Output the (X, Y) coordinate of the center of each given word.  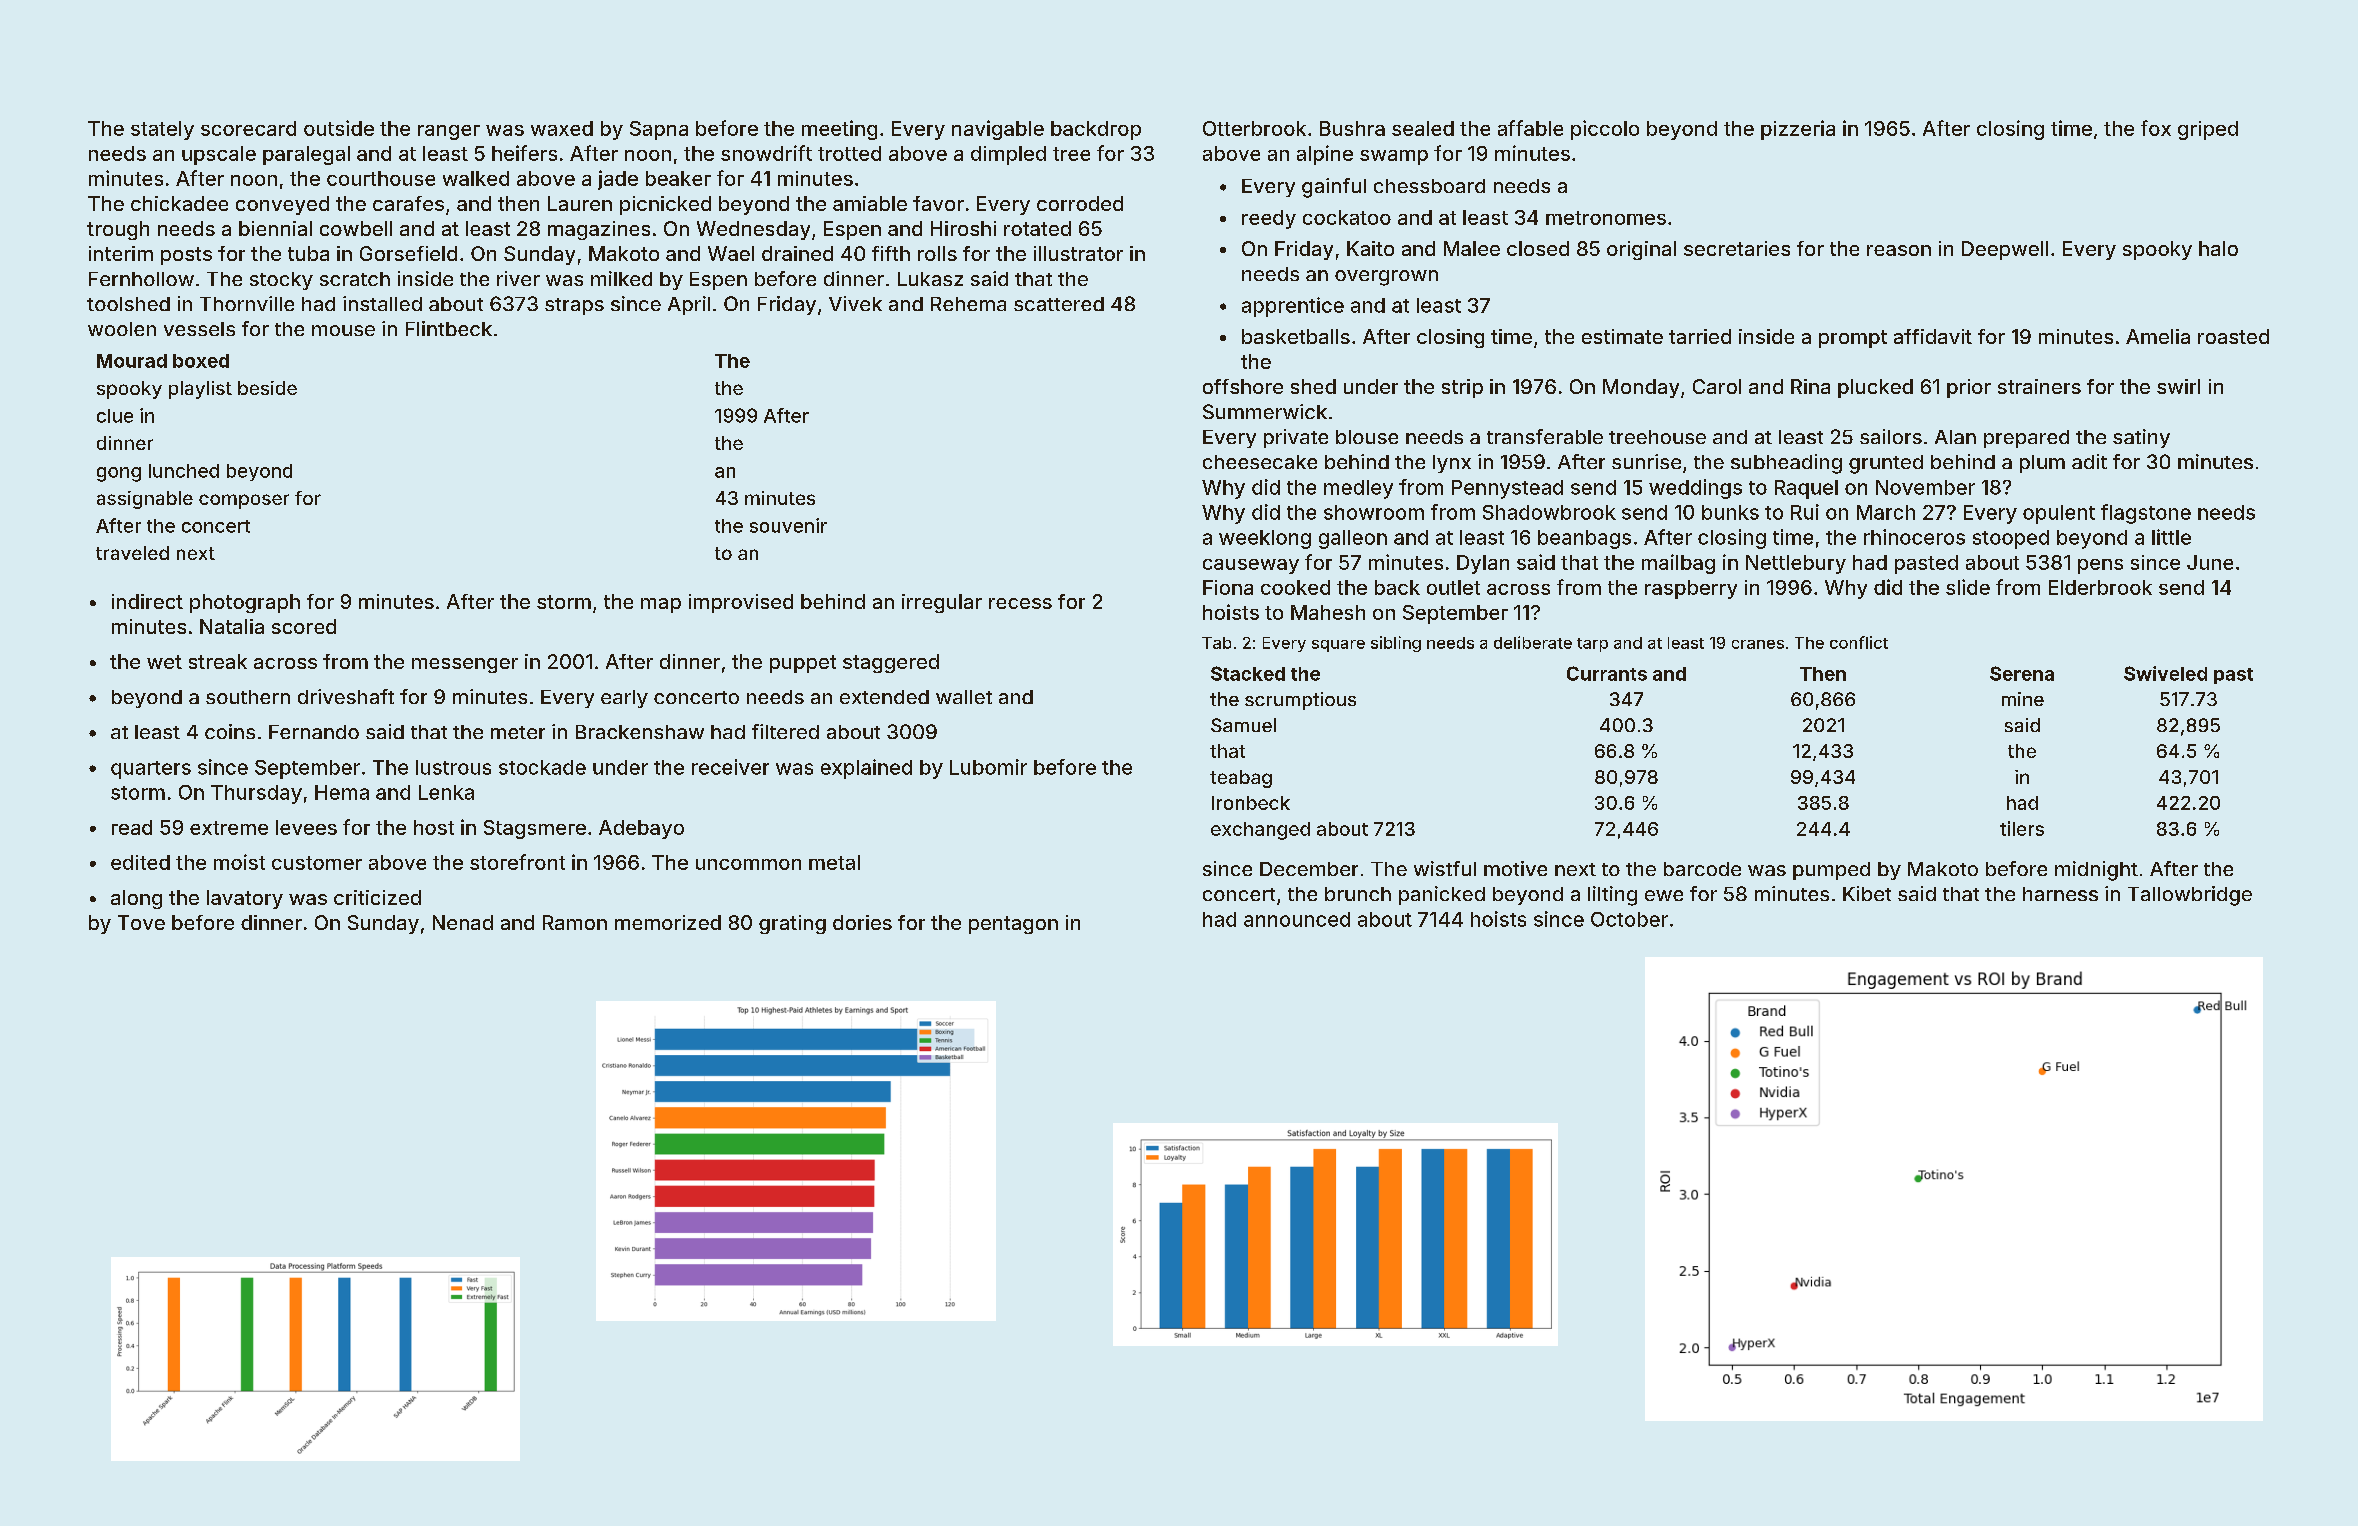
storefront (517, 862)
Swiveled (2165, 673)
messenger (465, 665)
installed (382, 303)
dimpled (1008, 155)
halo (2218, 248)
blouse (1367, 437)
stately (162, 130)
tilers (2022, 828)
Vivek (855, 303)
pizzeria (1798, 130)
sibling (1396, 644)
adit (2089, 461)
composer (244, 501)
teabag (1241, 779)
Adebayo (641, 829)
